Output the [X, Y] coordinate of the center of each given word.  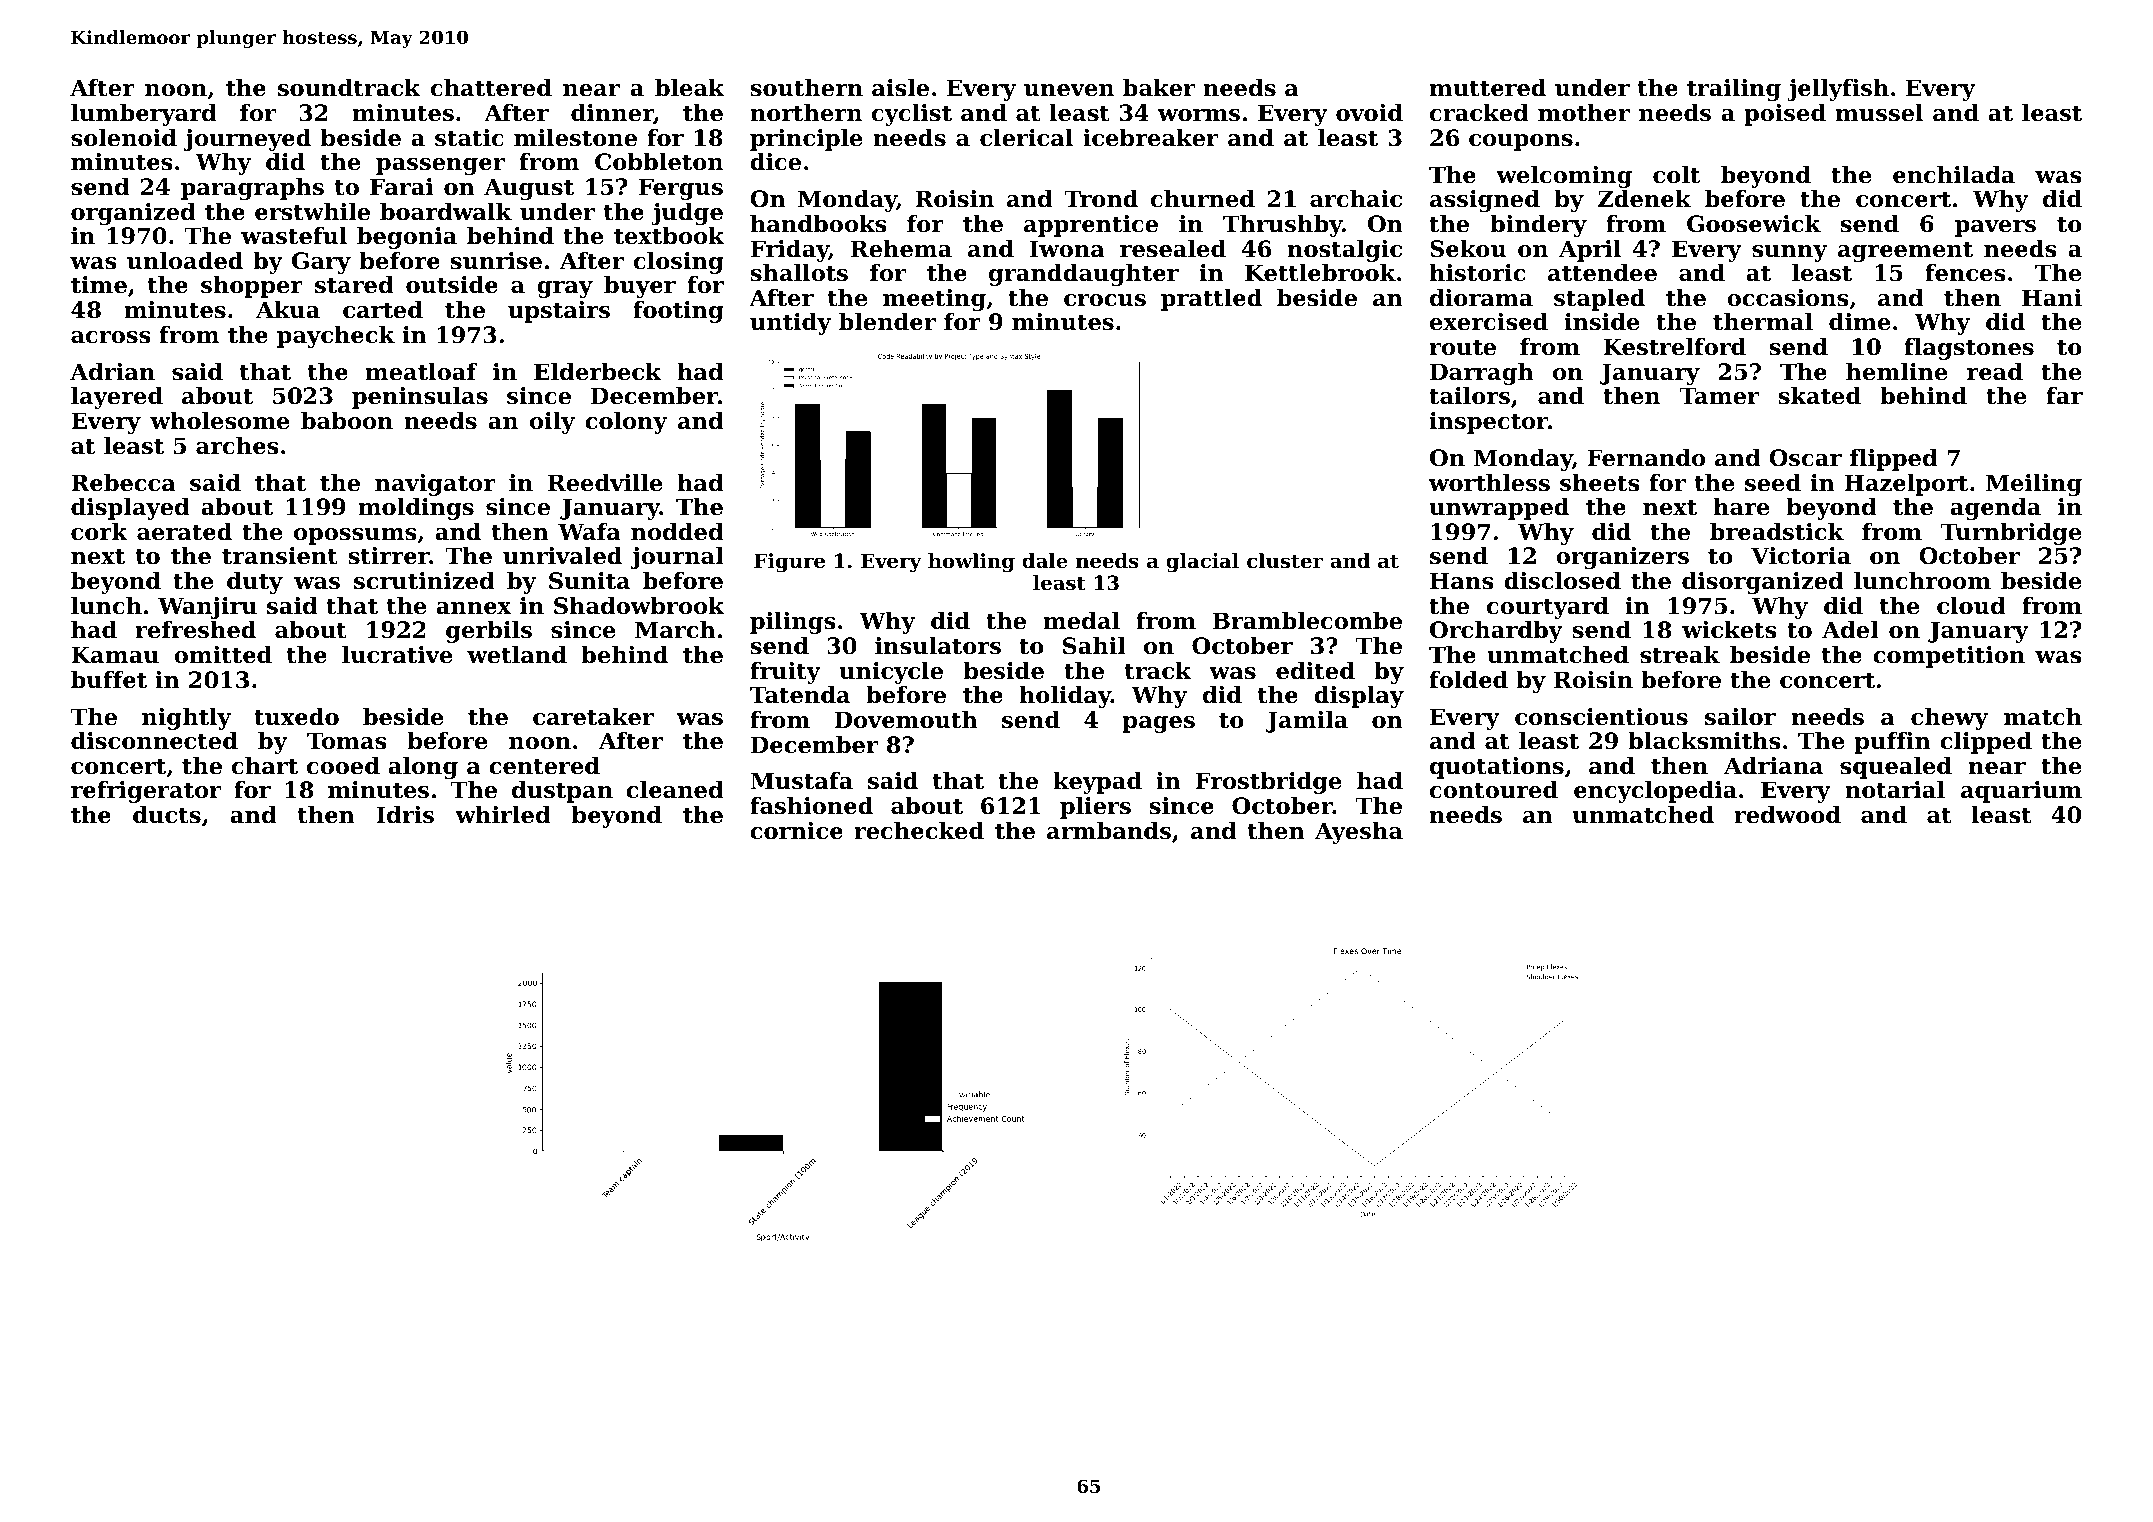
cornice [796, 831]
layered [117, 398]
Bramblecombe [1307, 621]
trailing [1734, 90]
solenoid [124, 138]
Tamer [1719, 396]
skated [1819, 396]
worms [1199, 115]
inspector [1489, 423]
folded [1469, 680]
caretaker [593, 717]
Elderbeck [597, 372]
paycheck [336, 337]
